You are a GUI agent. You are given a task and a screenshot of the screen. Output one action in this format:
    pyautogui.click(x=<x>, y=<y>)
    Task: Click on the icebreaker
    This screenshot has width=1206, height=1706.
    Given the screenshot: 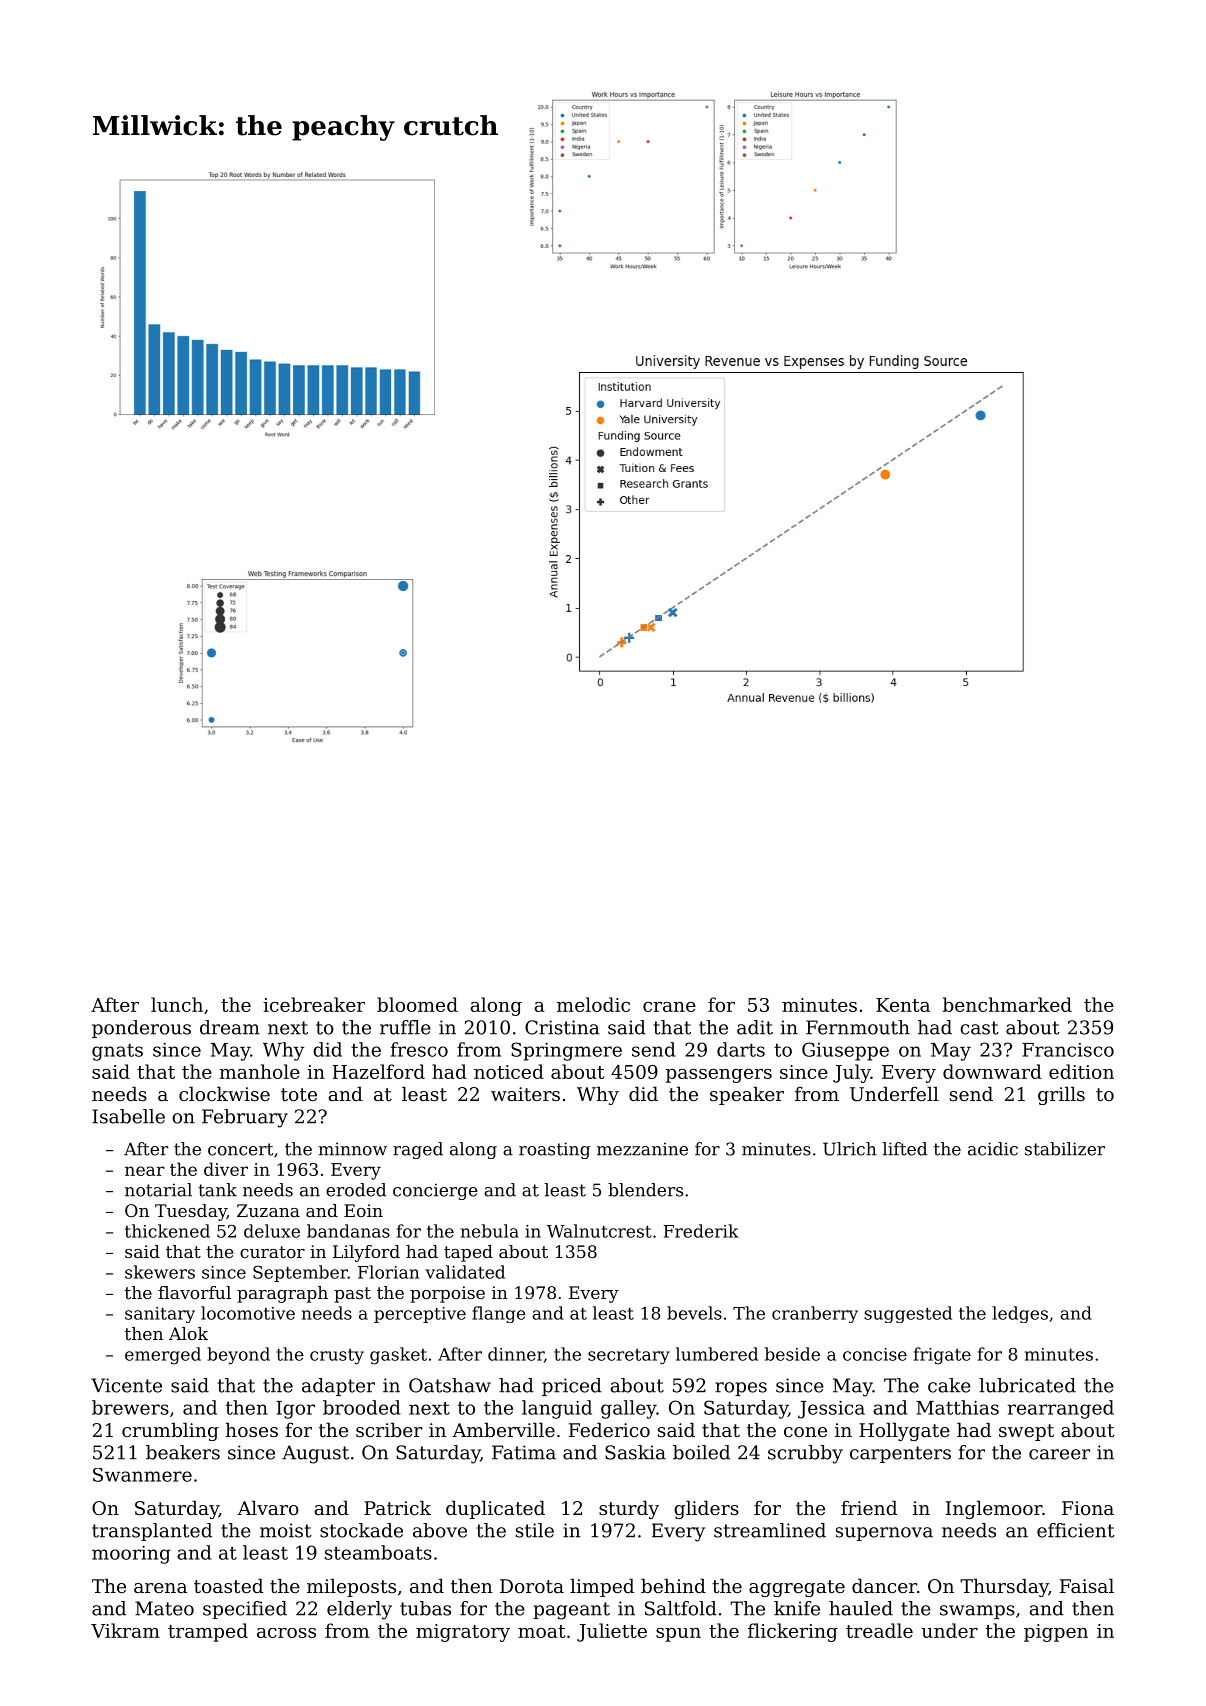 What is the action you would take?
    pyautogui.click(x=314, y=1004)
